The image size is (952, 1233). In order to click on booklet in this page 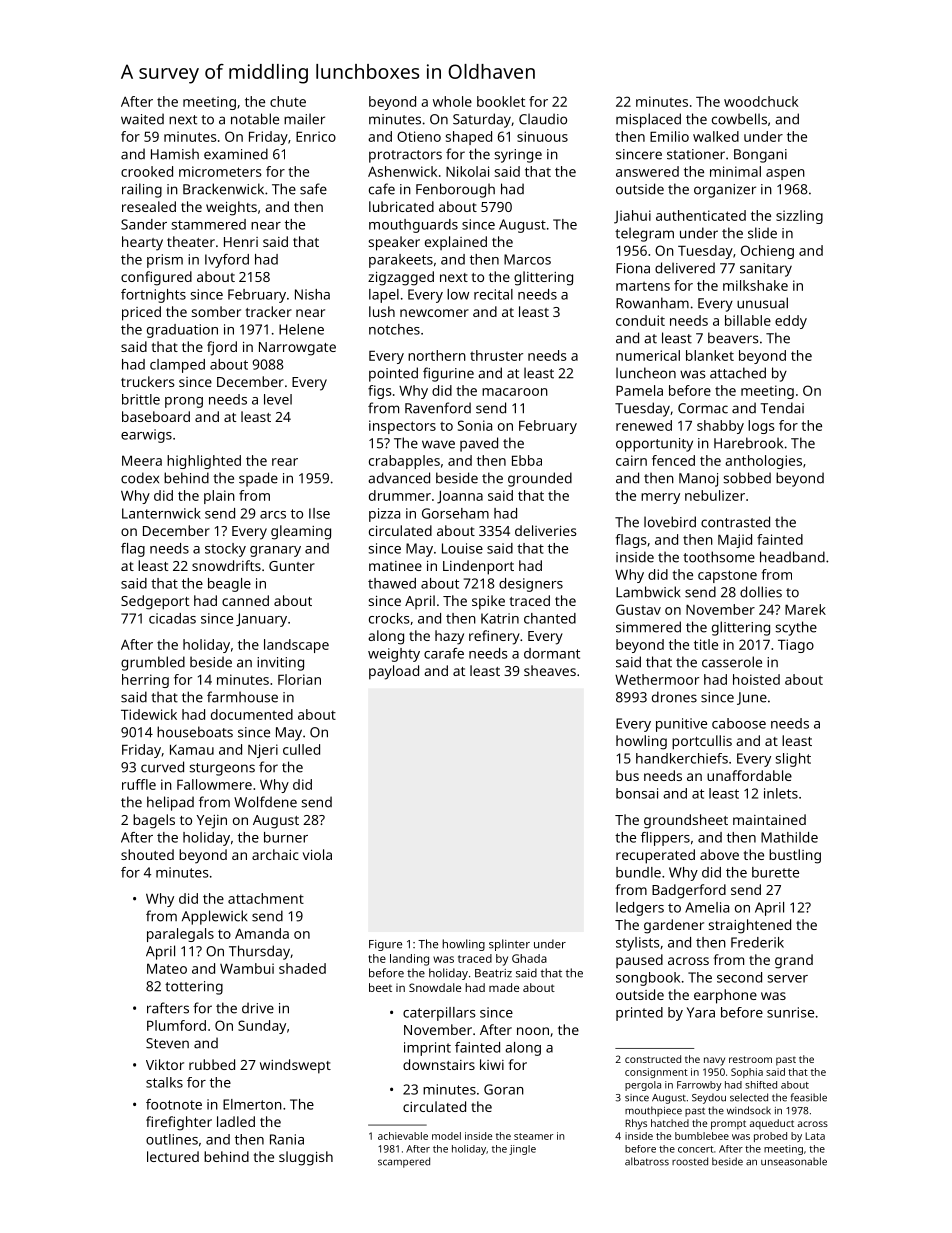, I will do `click(501, 101)`.
